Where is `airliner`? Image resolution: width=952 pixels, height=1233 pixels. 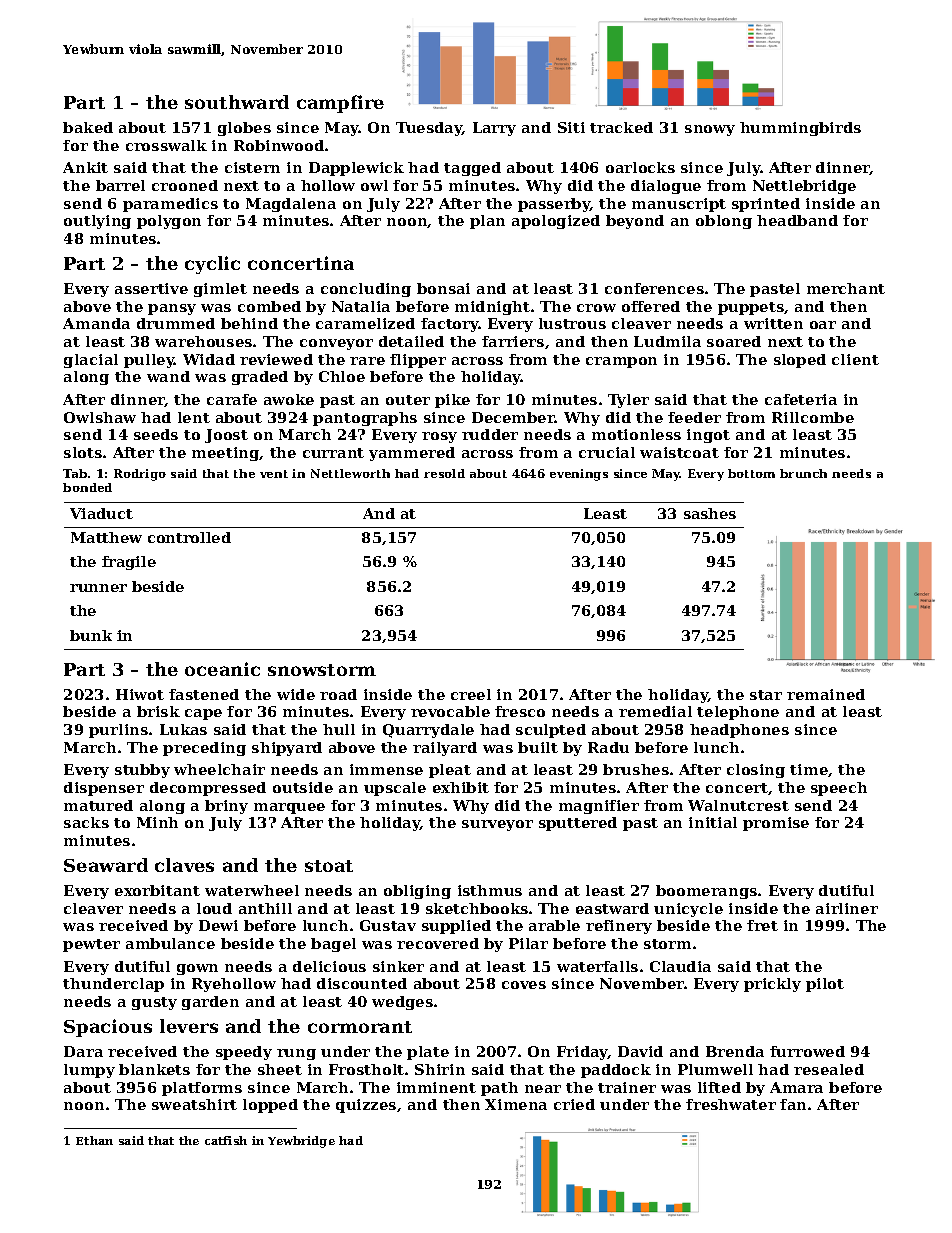
airliner is located at coordinates (847, 908).
